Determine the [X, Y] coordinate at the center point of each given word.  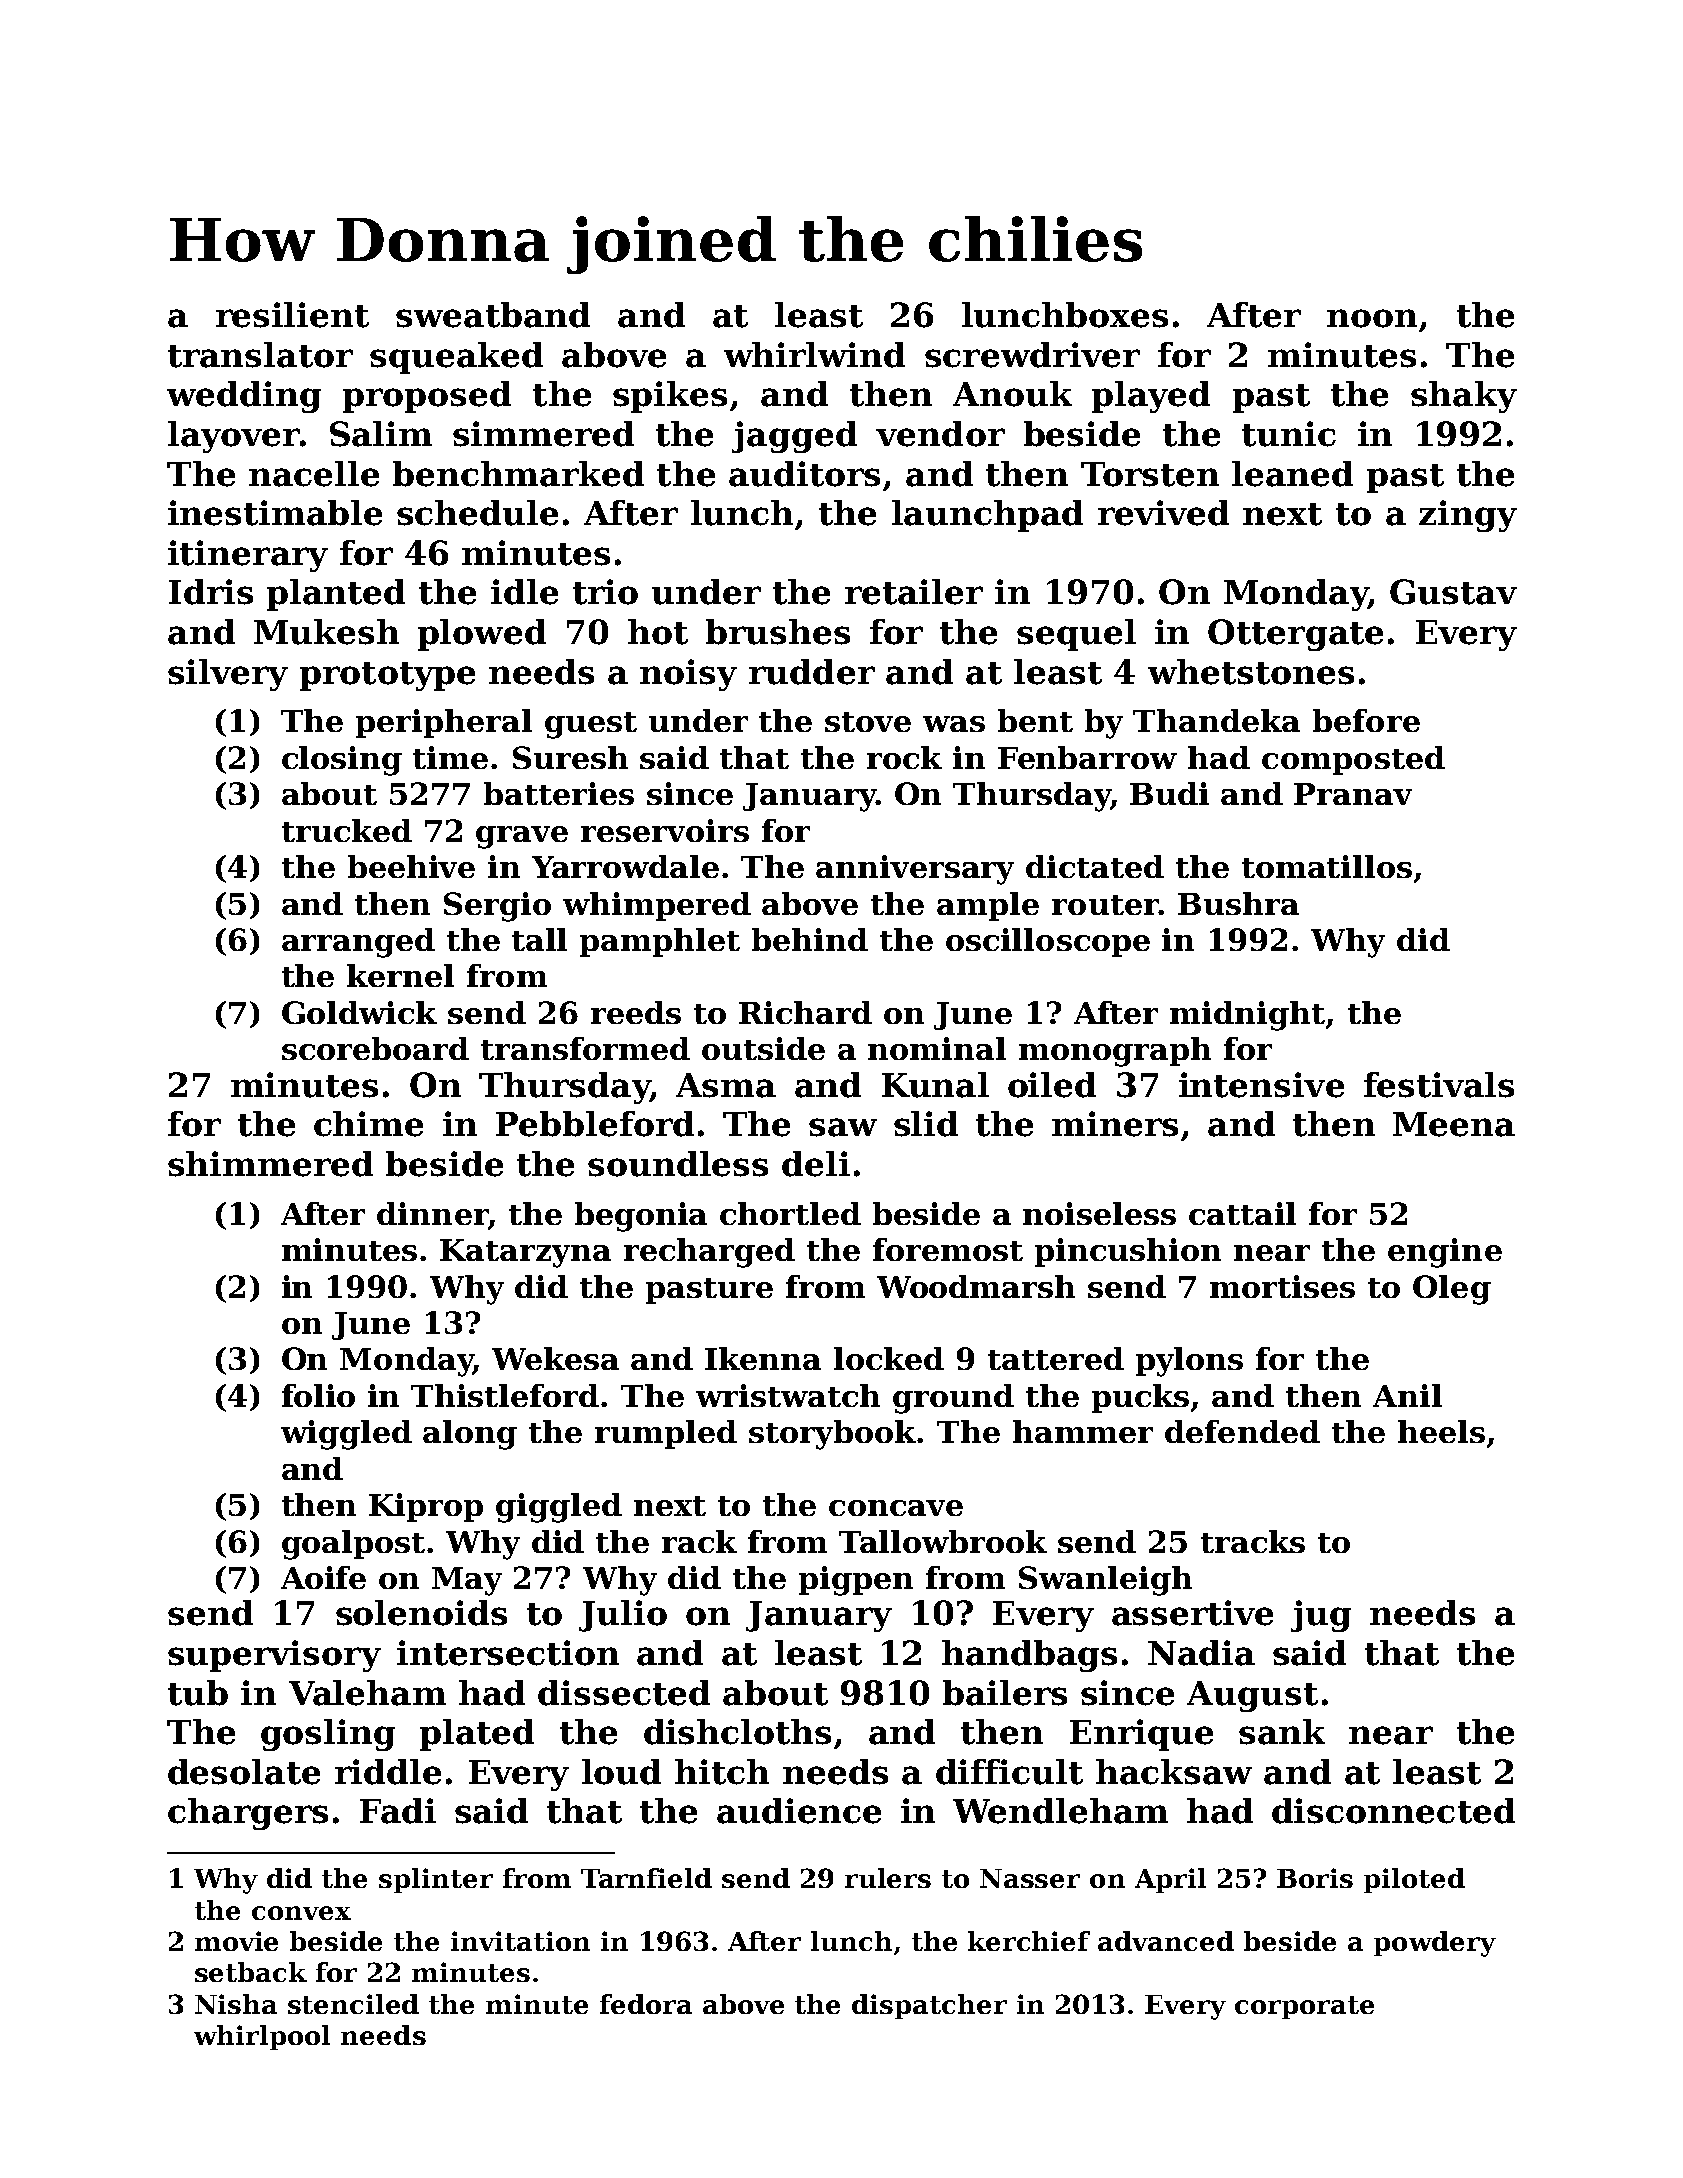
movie [236, 1941]
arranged [358, 943]
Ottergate [1295, 635]
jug [1321, 1616]
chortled [790, 1213]
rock [904, 757]
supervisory [274, 1656]
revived [1163, 513]
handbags [1029, 1656]
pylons [1189, 1362]
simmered [543, 434]
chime [368, 1124]
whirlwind [814, 355]
